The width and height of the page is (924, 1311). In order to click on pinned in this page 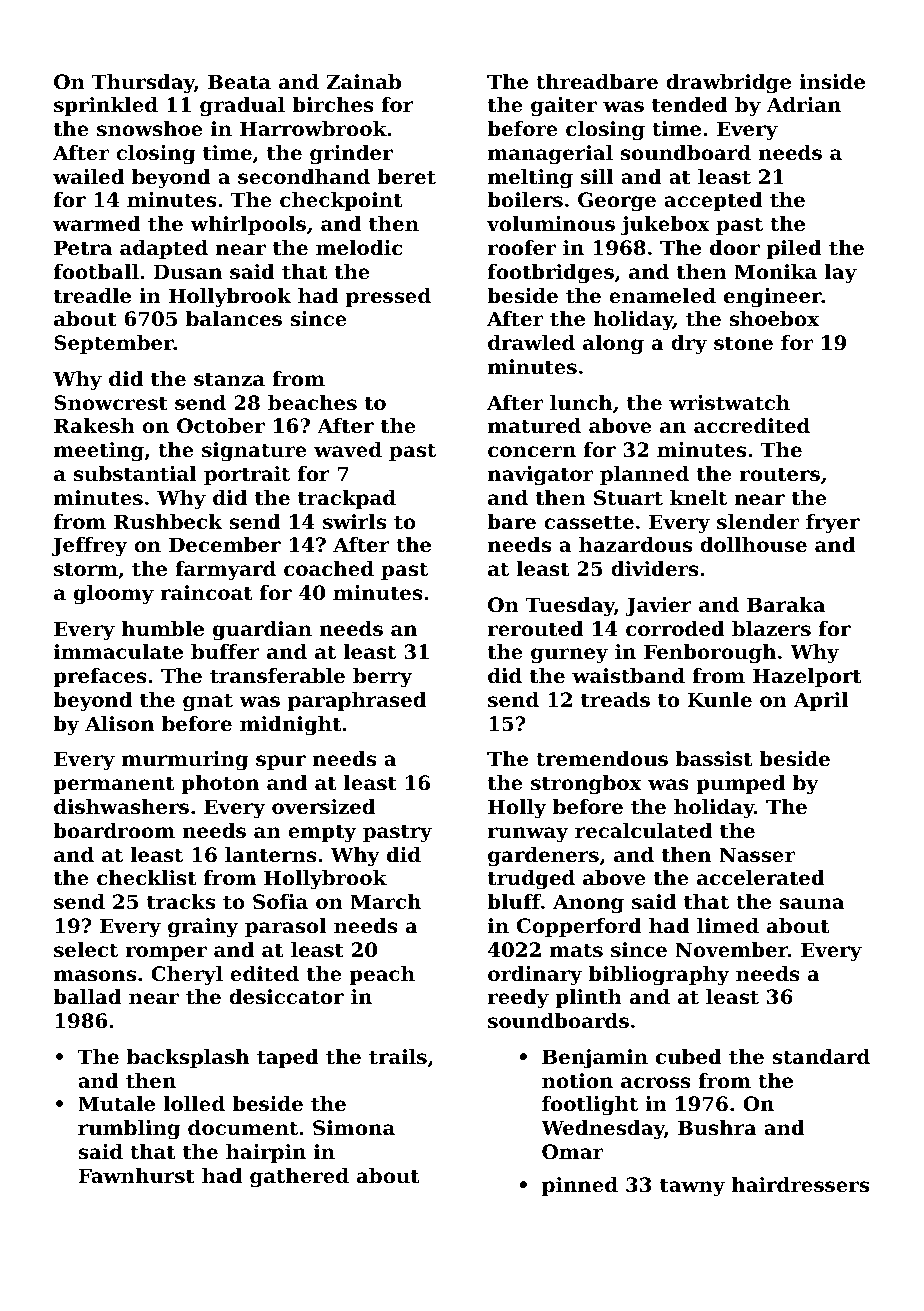, I will do `click(580, 1186)`.
